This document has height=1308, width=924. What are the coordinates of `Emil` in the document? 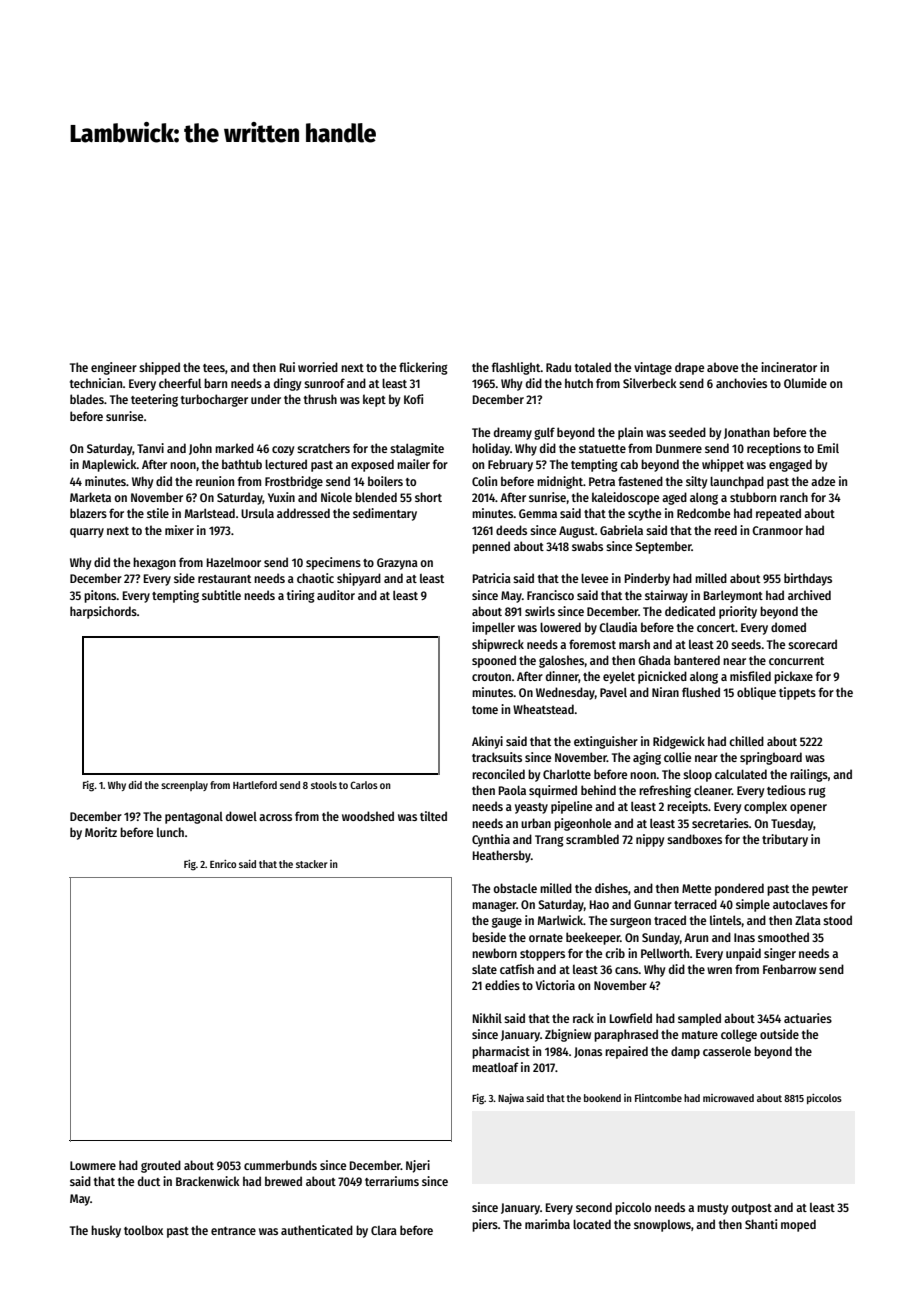 It's located at (828, 448).
